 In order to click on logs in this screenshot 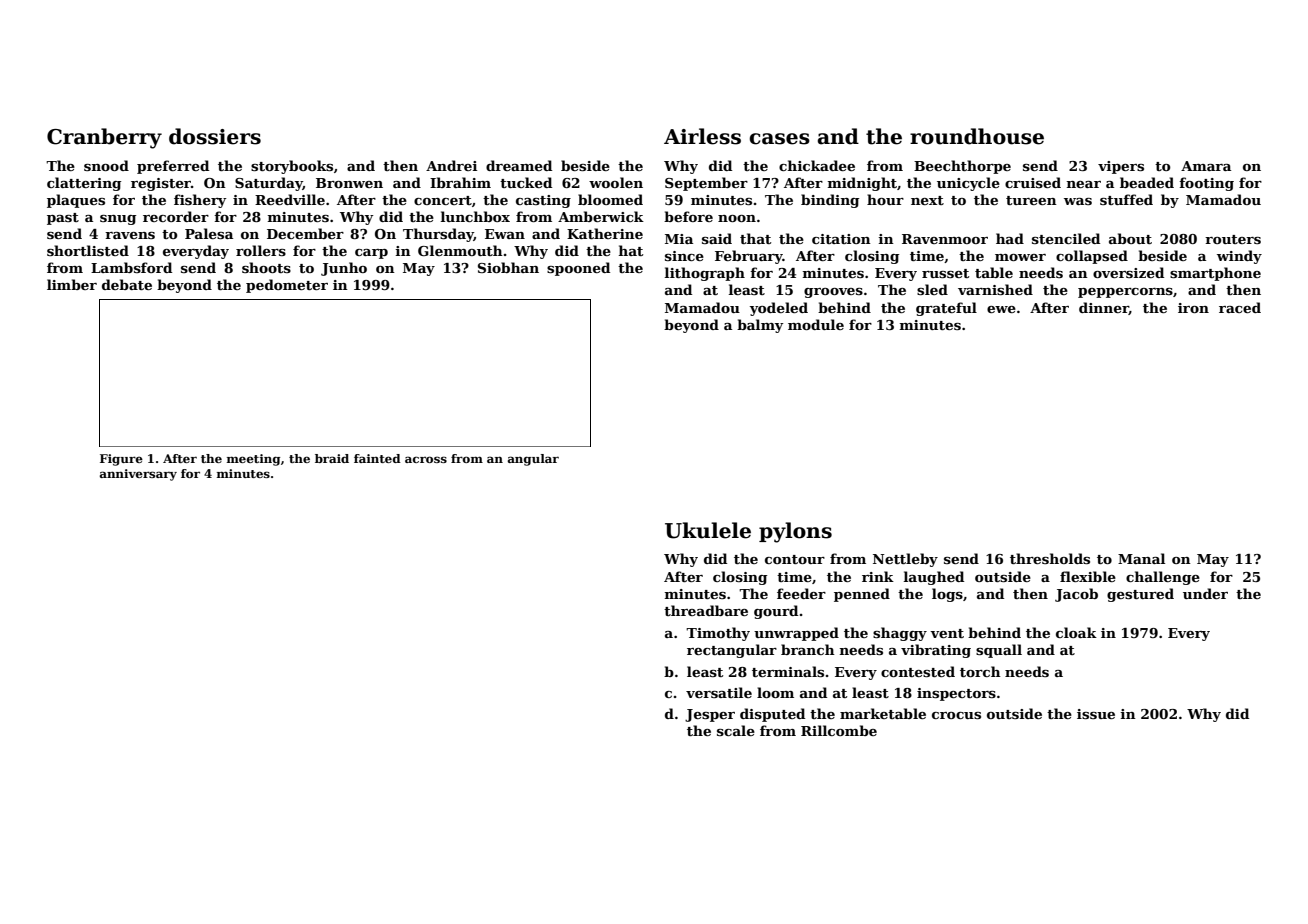, I will do `click(947, 595)`.
